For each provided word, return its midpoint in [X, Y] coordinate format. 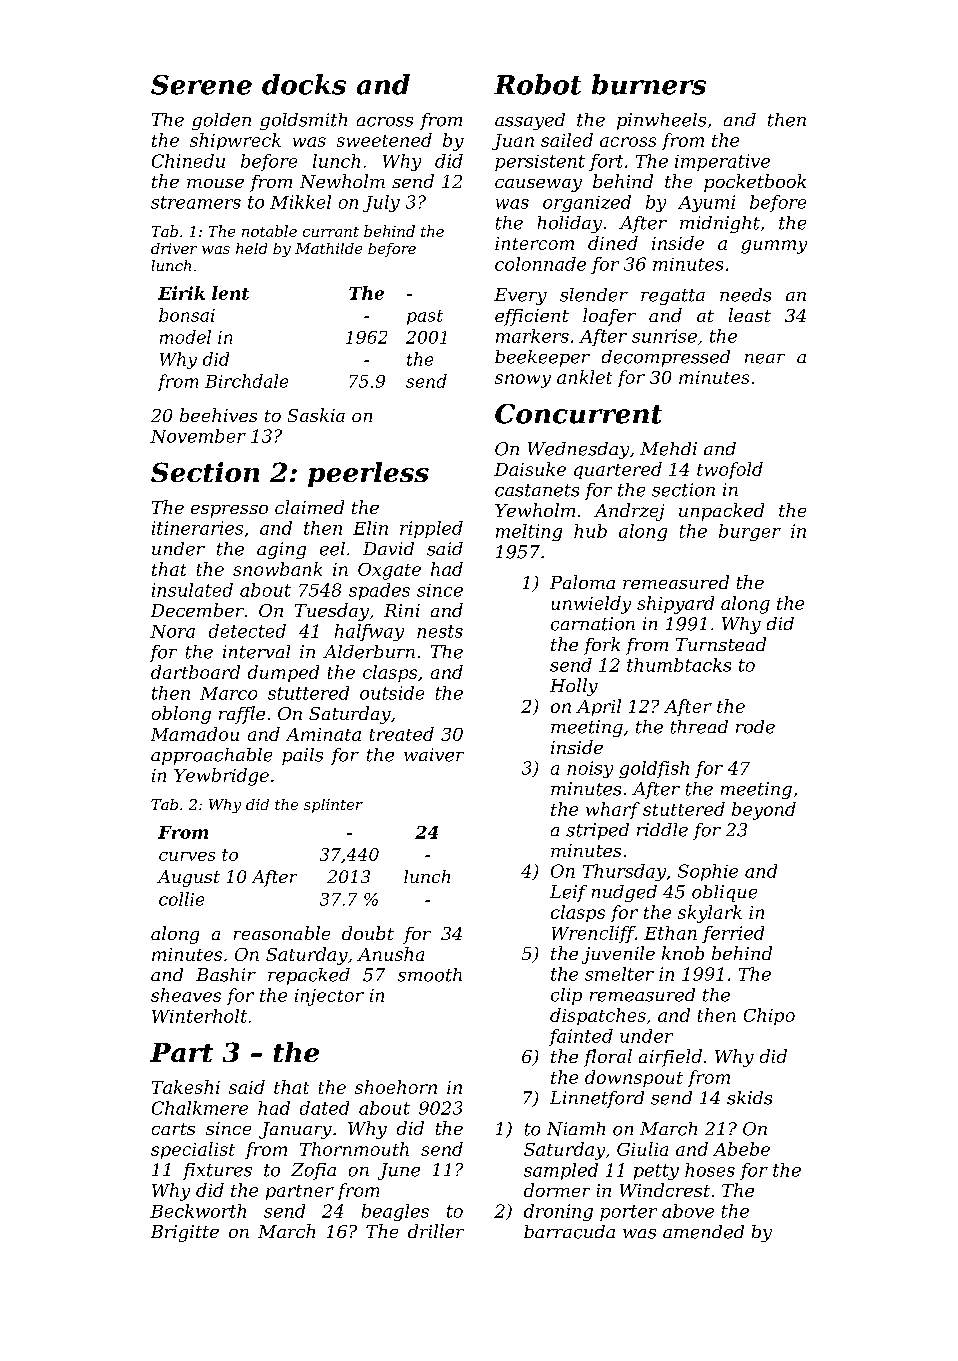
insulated [192, 590]
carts [173, 1129]
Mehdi [668, 449]
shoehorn [396, 1087]
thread [699, 727]
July [381, 203]
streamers [196, 202]
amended [703, 1232]
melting [529, 532]
